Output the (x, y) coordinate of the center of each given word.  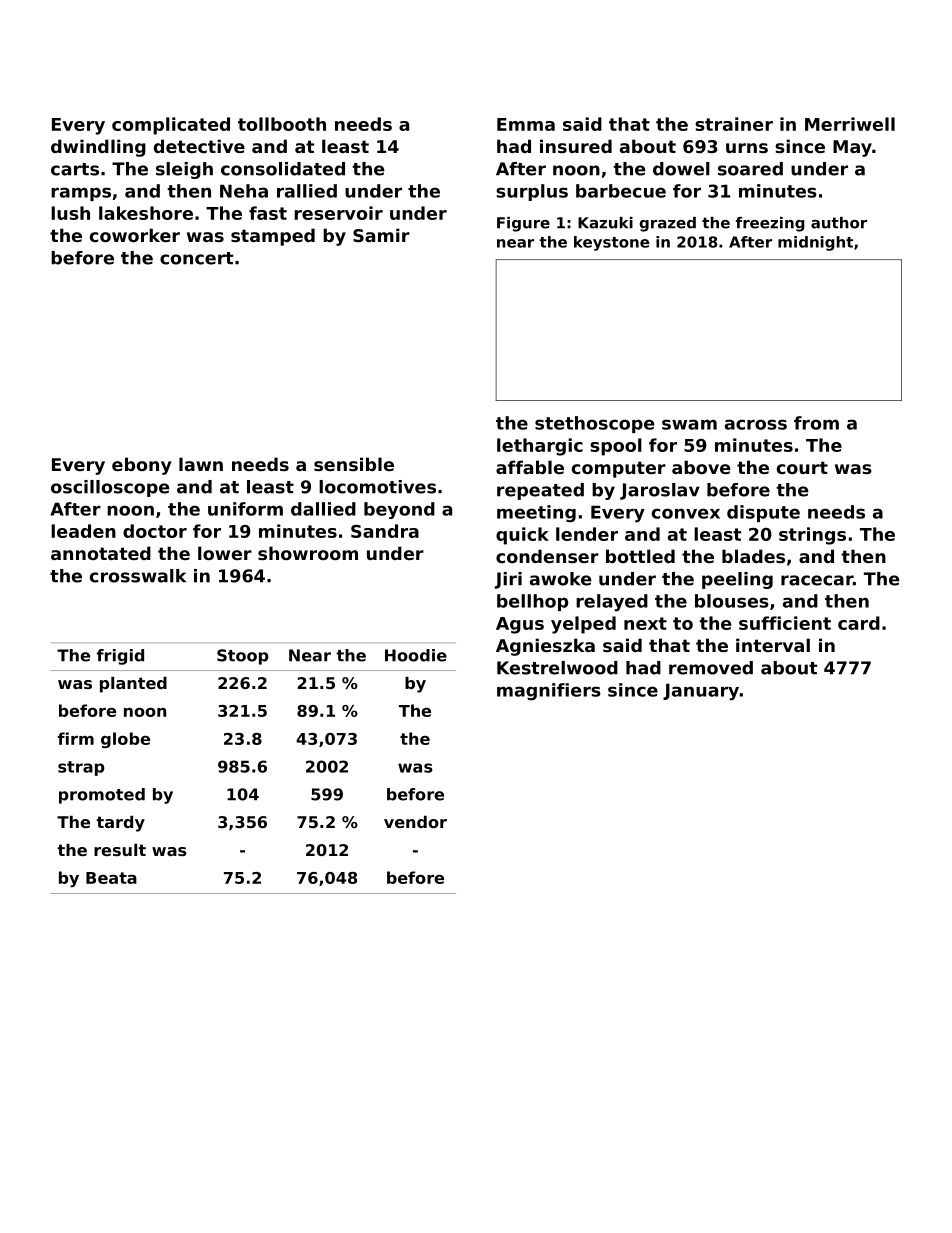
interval (773, 645)
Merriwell (850, 124)
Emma (526, 124)
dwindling (98, 148)
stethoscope (594, 424)
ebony (142, 466)
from (816, 423)
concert (196, 258)
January (701, 692)
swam (689, 424)
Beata (111, 878)
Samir (381, 235)
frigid (120, 657)
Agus (520, 625)
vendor (415, 822)
